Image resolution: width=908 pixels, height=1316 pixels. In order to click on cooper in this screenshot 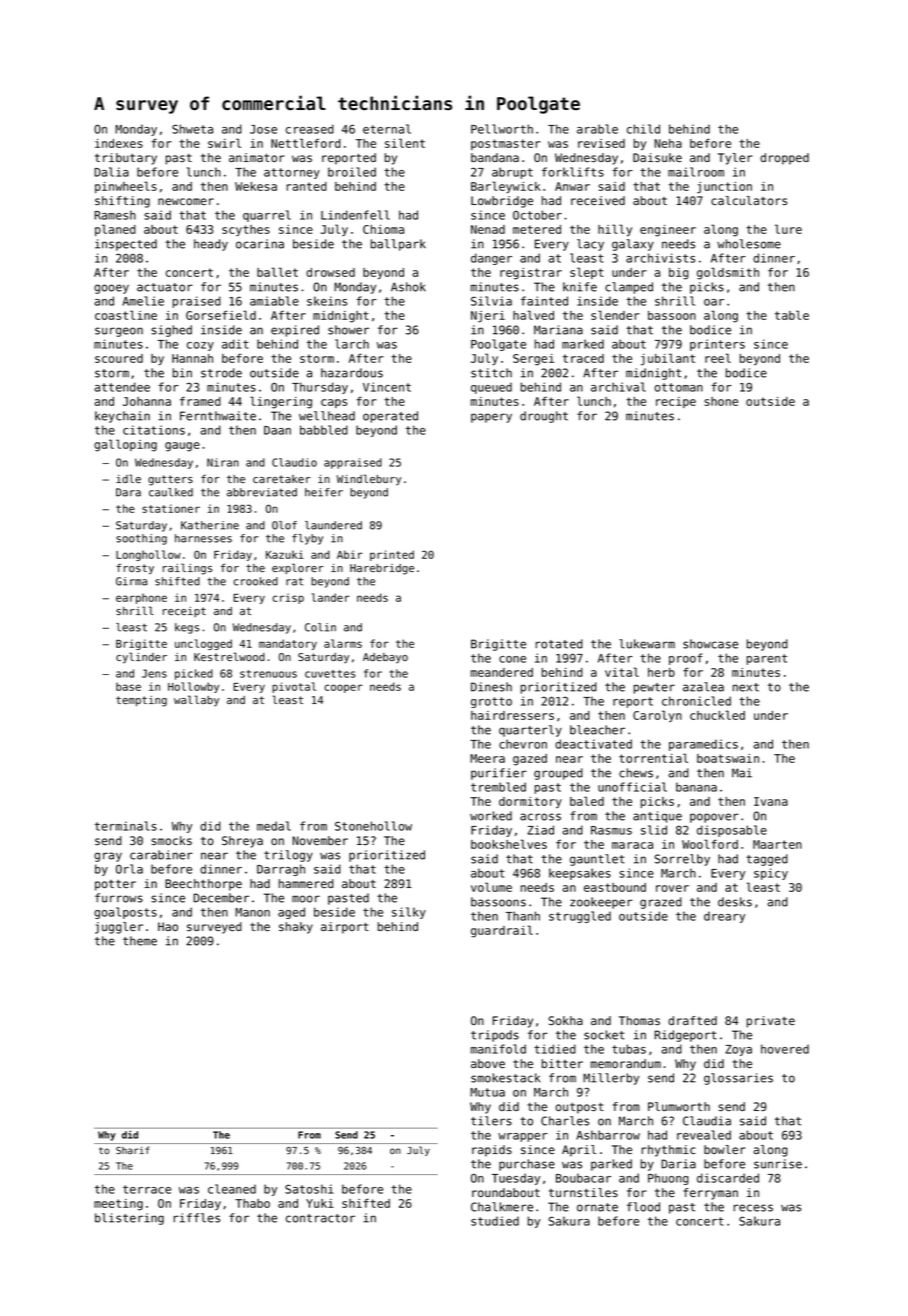, I will do `click(343, 688)`.
